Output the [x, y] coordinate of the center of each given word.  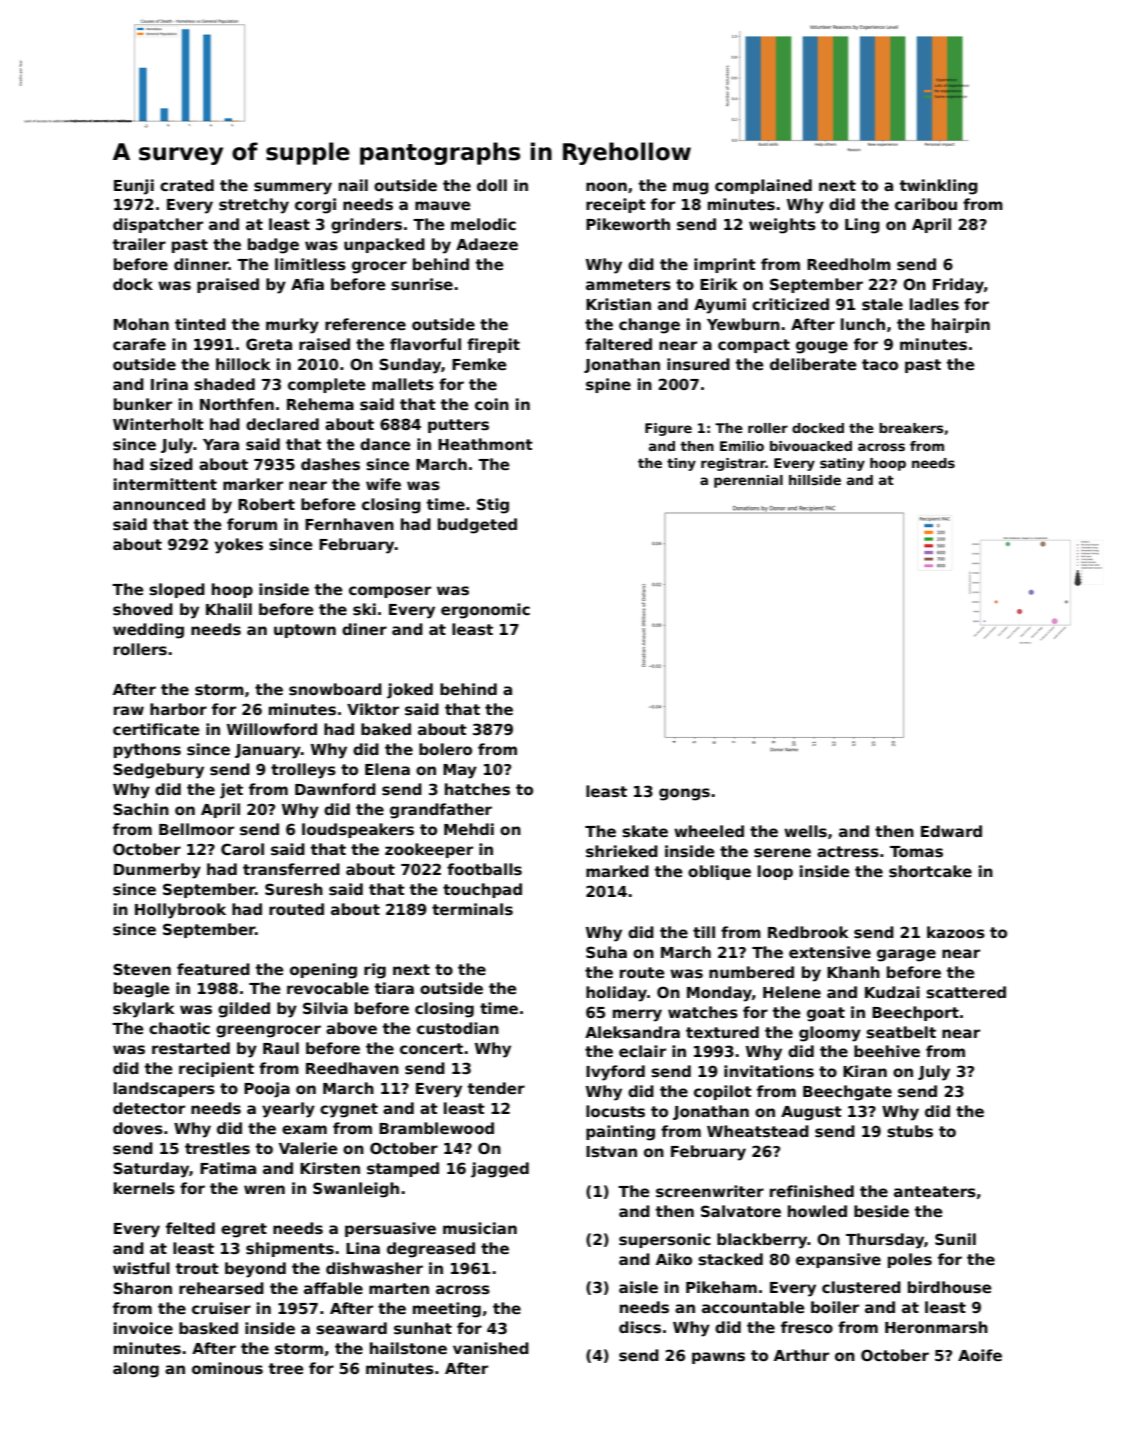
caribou [926, 204]
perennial [748, 481]
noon [606, 186]
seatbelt [901, 1032]
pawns [718, 1358]
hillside [815, 480]
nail [353, 185]
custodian [458, 1028]
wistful [141, 1268]
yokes [238, 546]
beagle [142, 990]
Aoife [980, 1355]
